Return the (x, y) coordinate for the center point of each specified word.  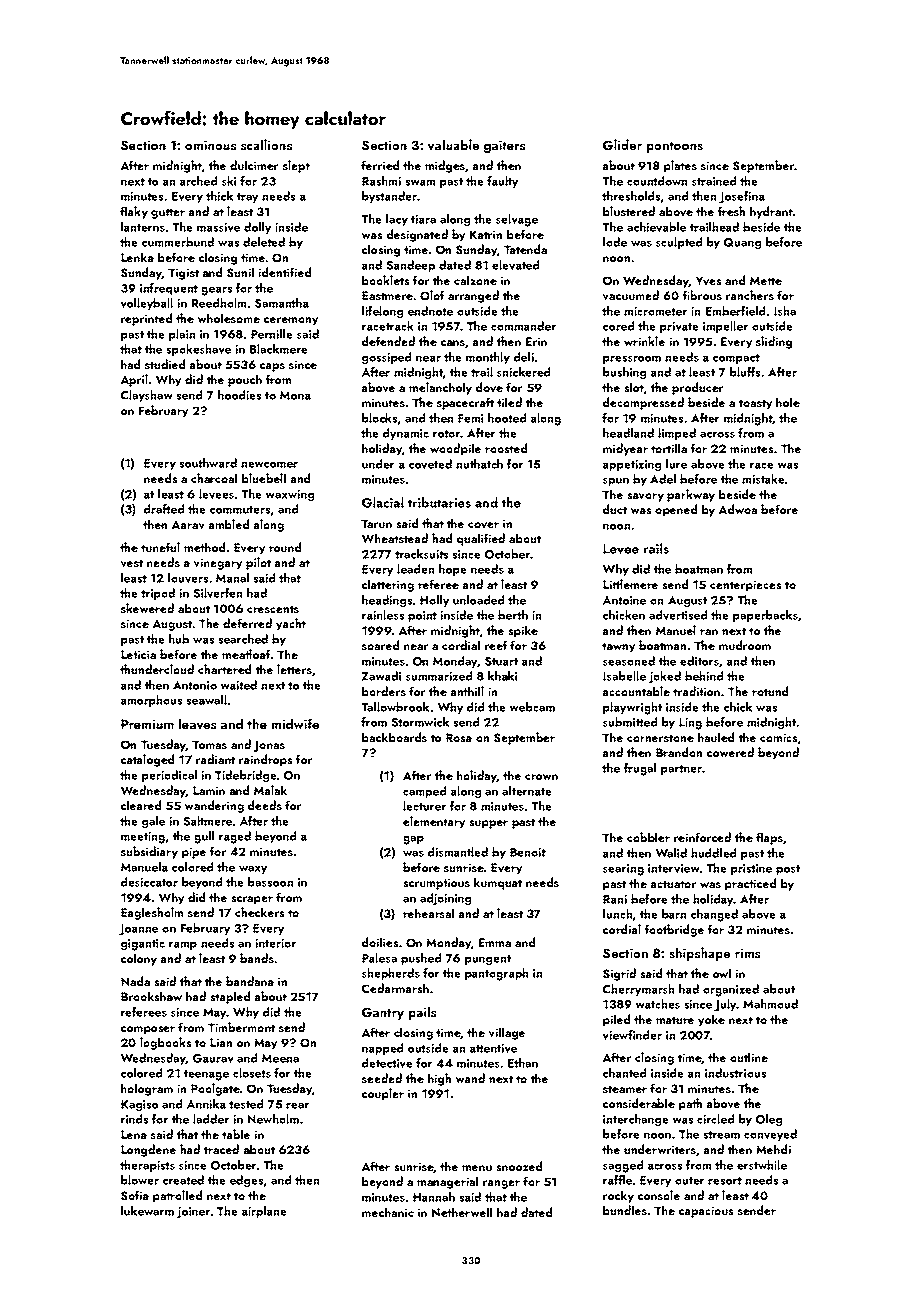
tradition (696, 691)
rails (656, 548)
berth (513, 615)
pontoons (675, 147)
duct (615, 509)
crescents (273, 609)
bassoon (270, 882)
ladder (211, 1119)
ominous (210, 145)
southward (208, 463)
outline (749, 1057)
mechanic (388, 1212)
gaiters (504, 146)
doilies (380, 942)
